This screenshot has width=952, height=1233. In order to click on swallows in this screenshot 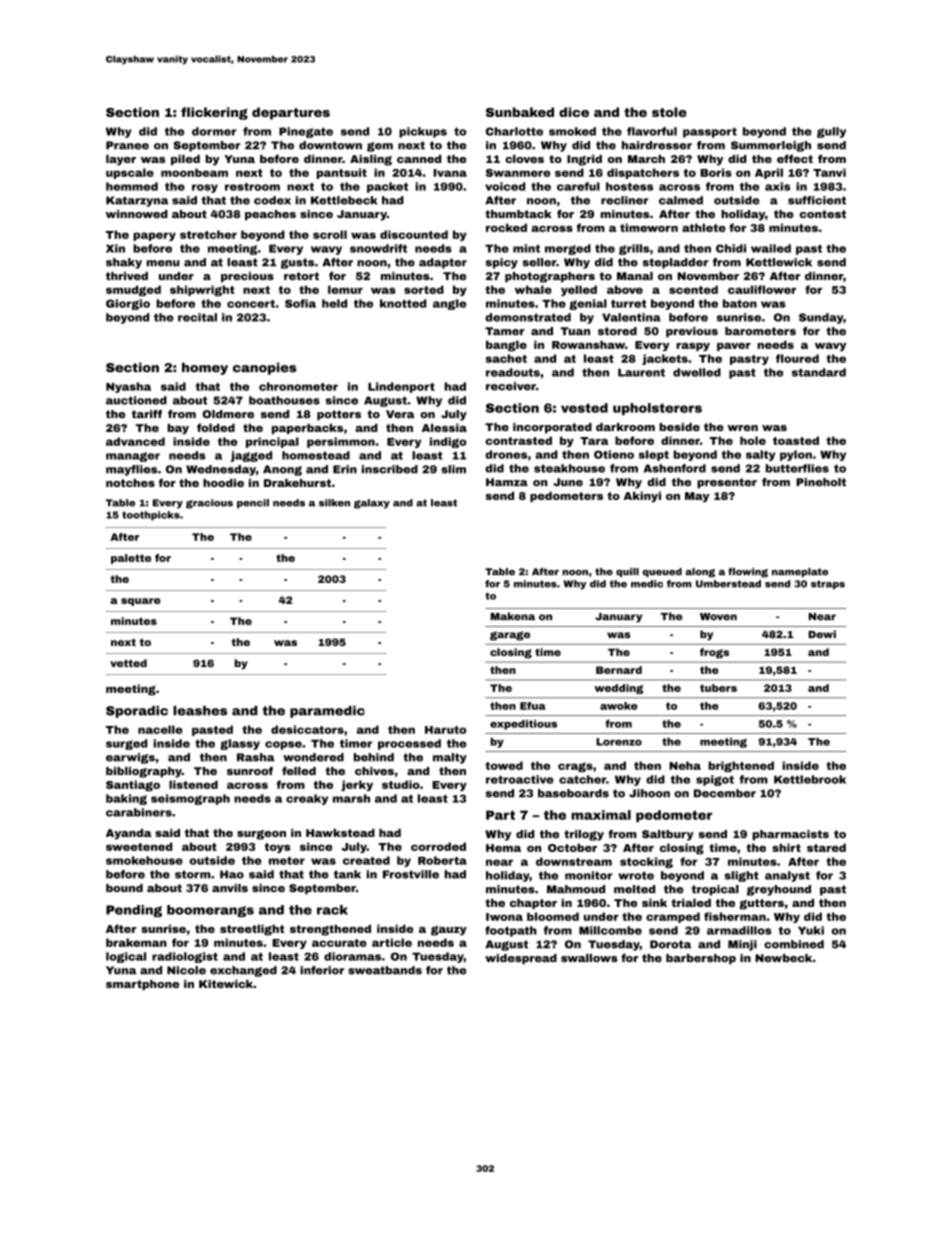, I will do `click(589, 958)`.
